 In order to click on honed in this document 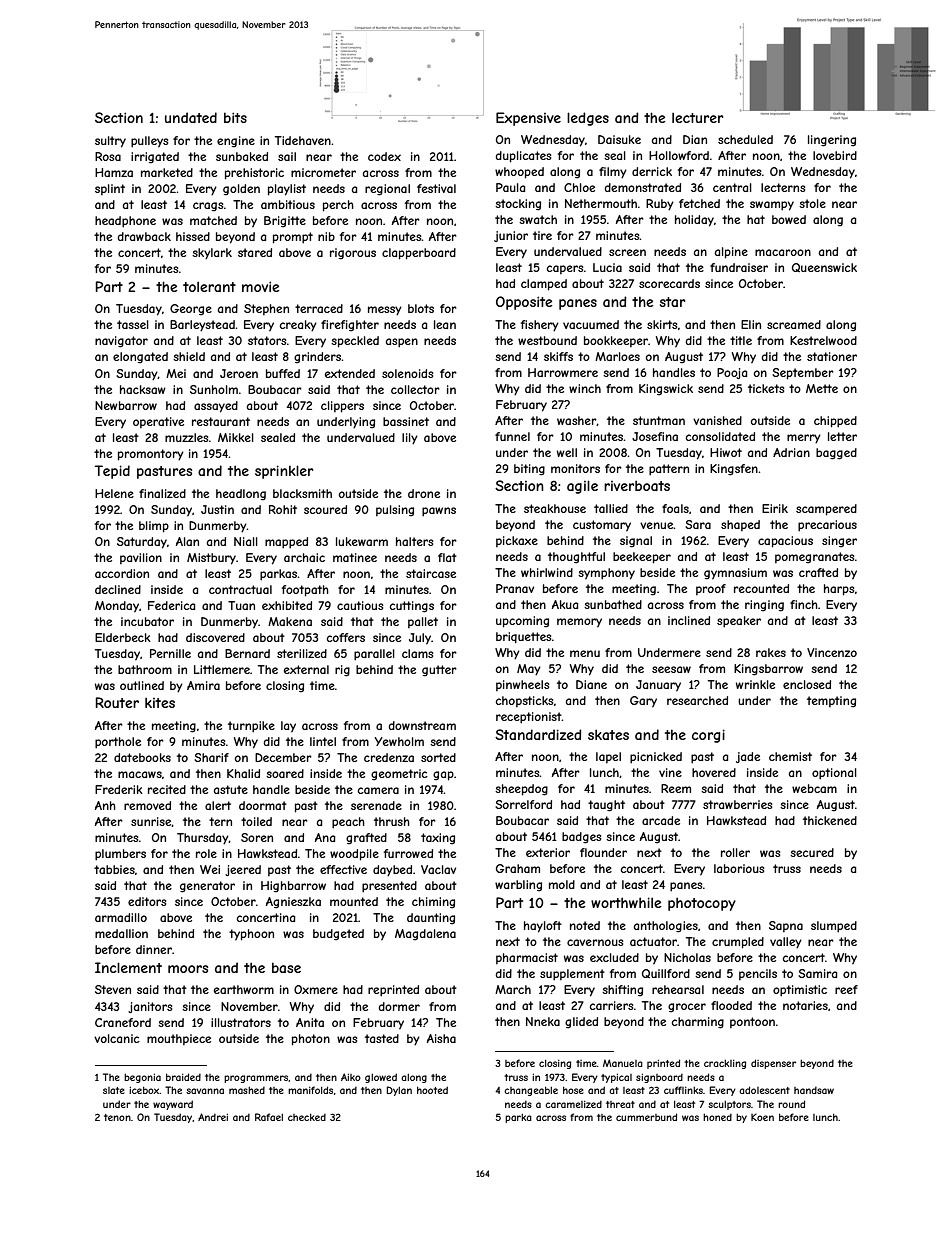, I will do `click(717, 1117)`.
